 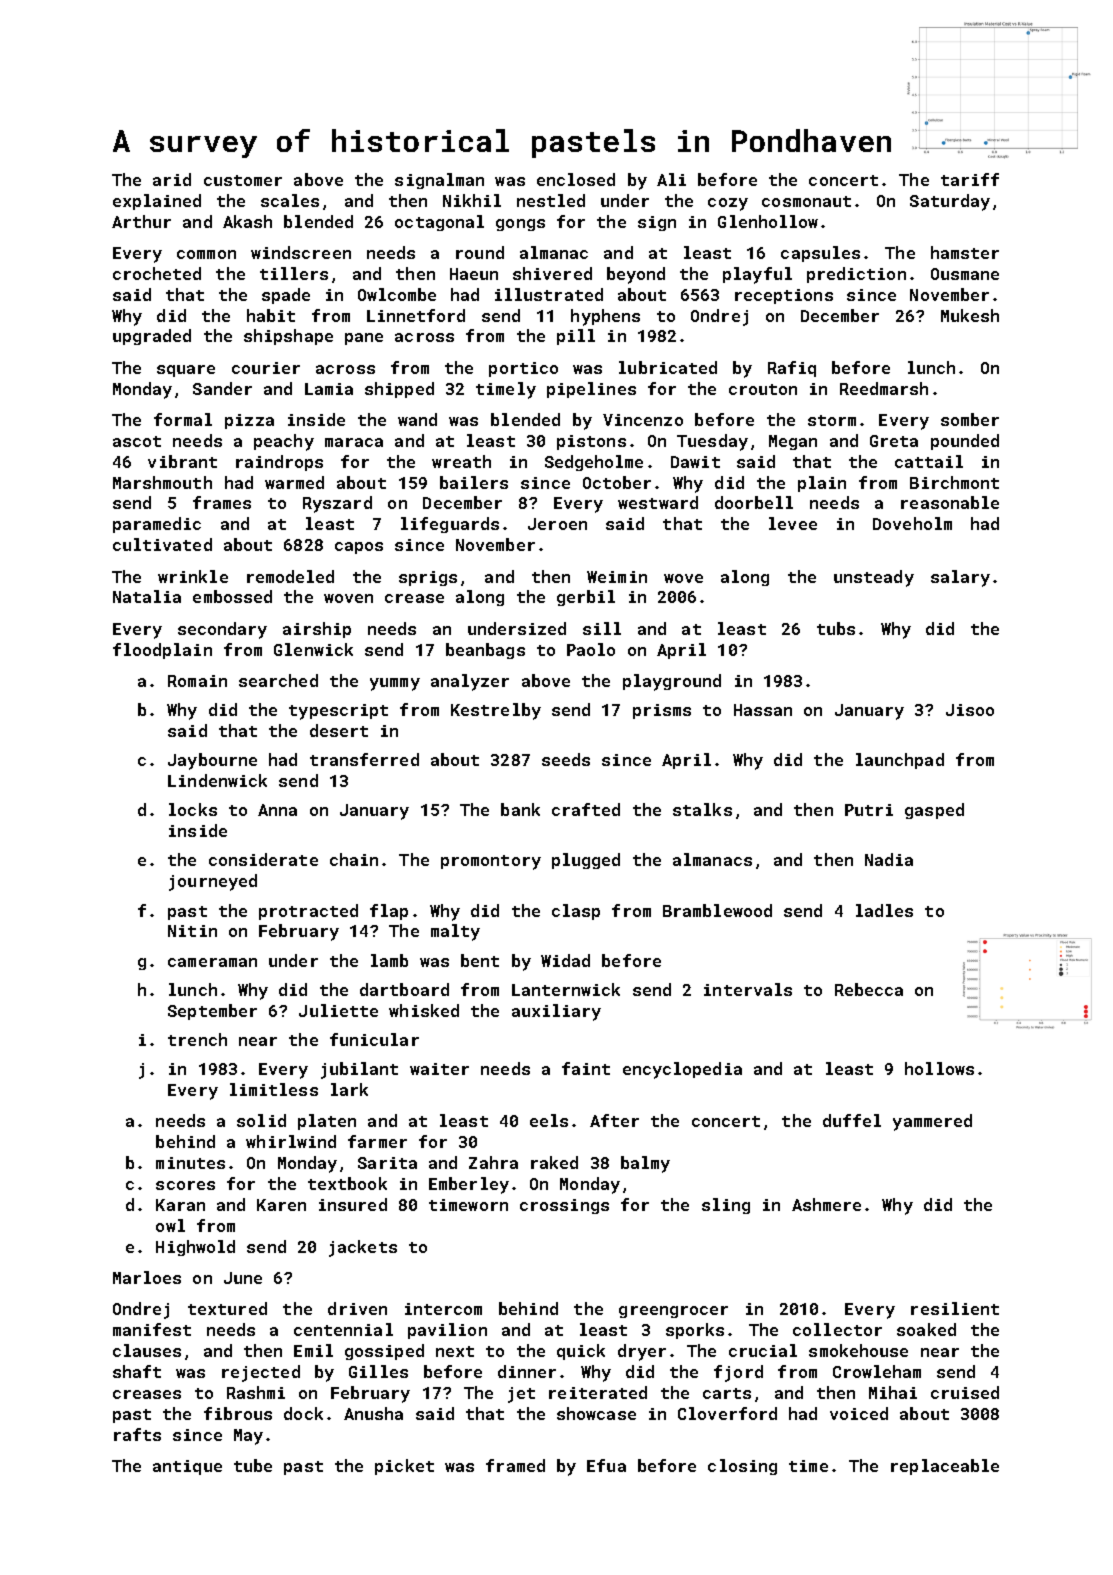 I want to click on promontory, so click(x=491, y=862).
